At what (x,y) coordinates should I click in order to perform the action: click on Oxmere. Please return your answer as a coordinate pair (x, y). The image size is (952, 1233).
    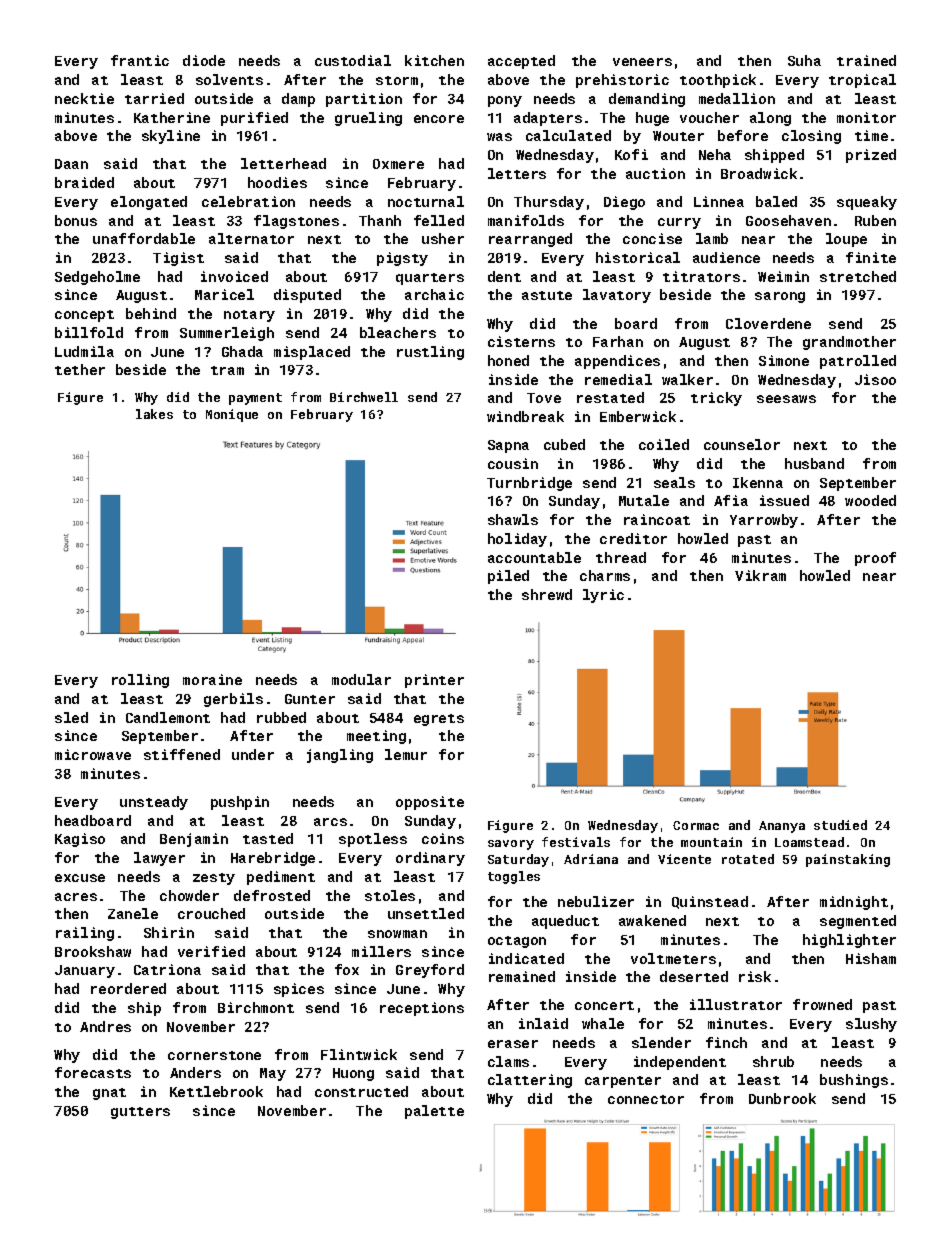
    Looking at the image, I should click on (398, 164).
